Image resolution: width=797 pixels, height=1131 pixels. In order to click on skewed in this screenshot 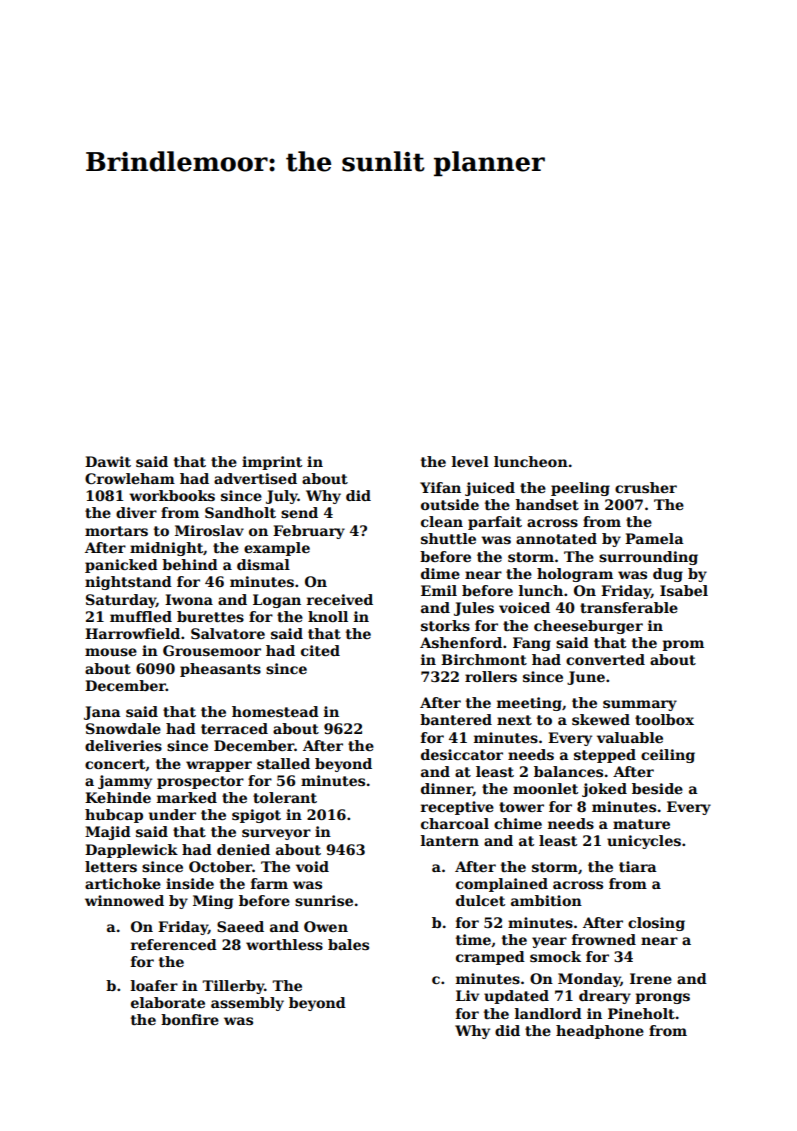, I will do `click(601, 719)`.
